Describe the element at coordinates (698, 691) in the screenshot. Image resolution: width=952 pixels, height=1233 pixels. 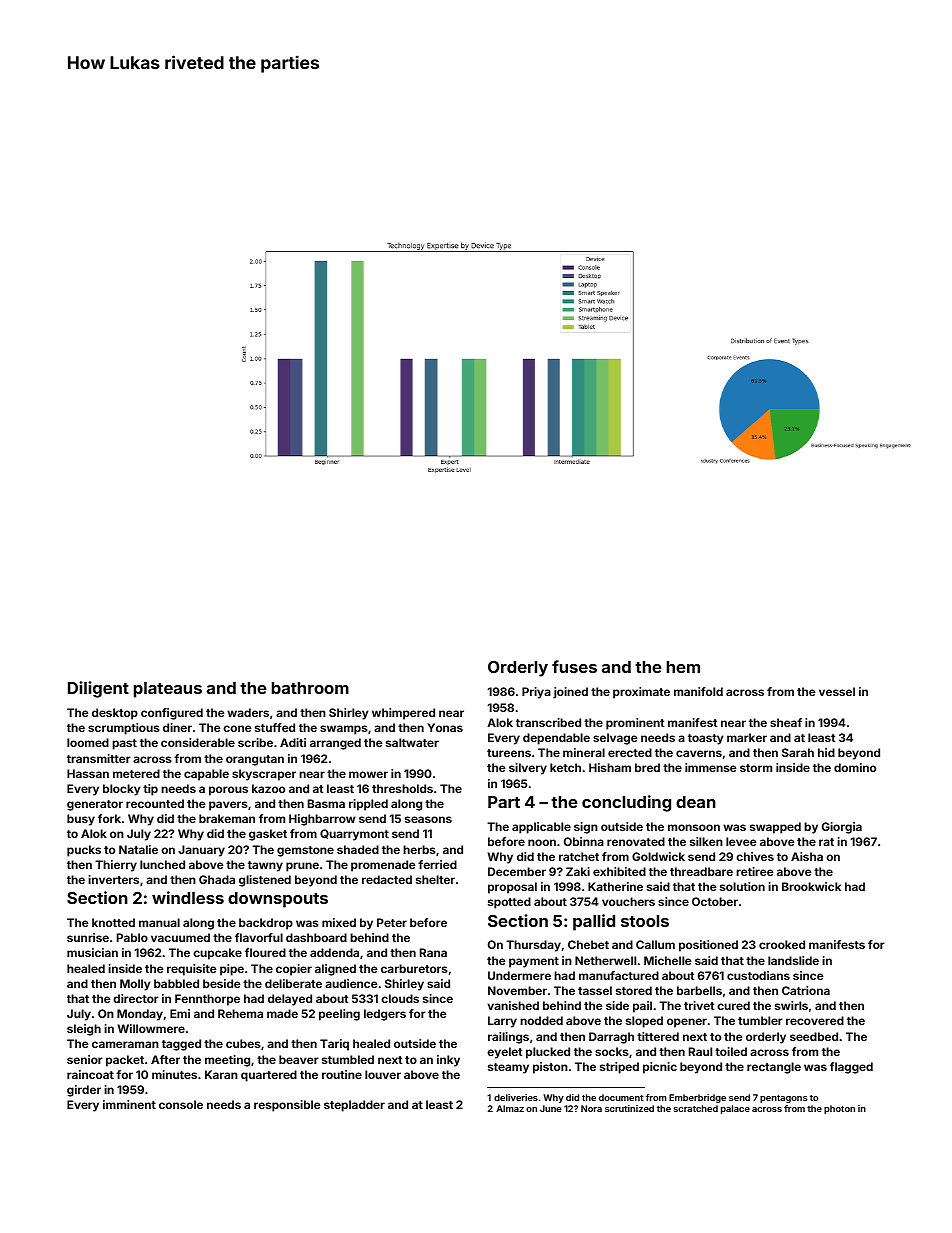
I see `manifold` at that location.
